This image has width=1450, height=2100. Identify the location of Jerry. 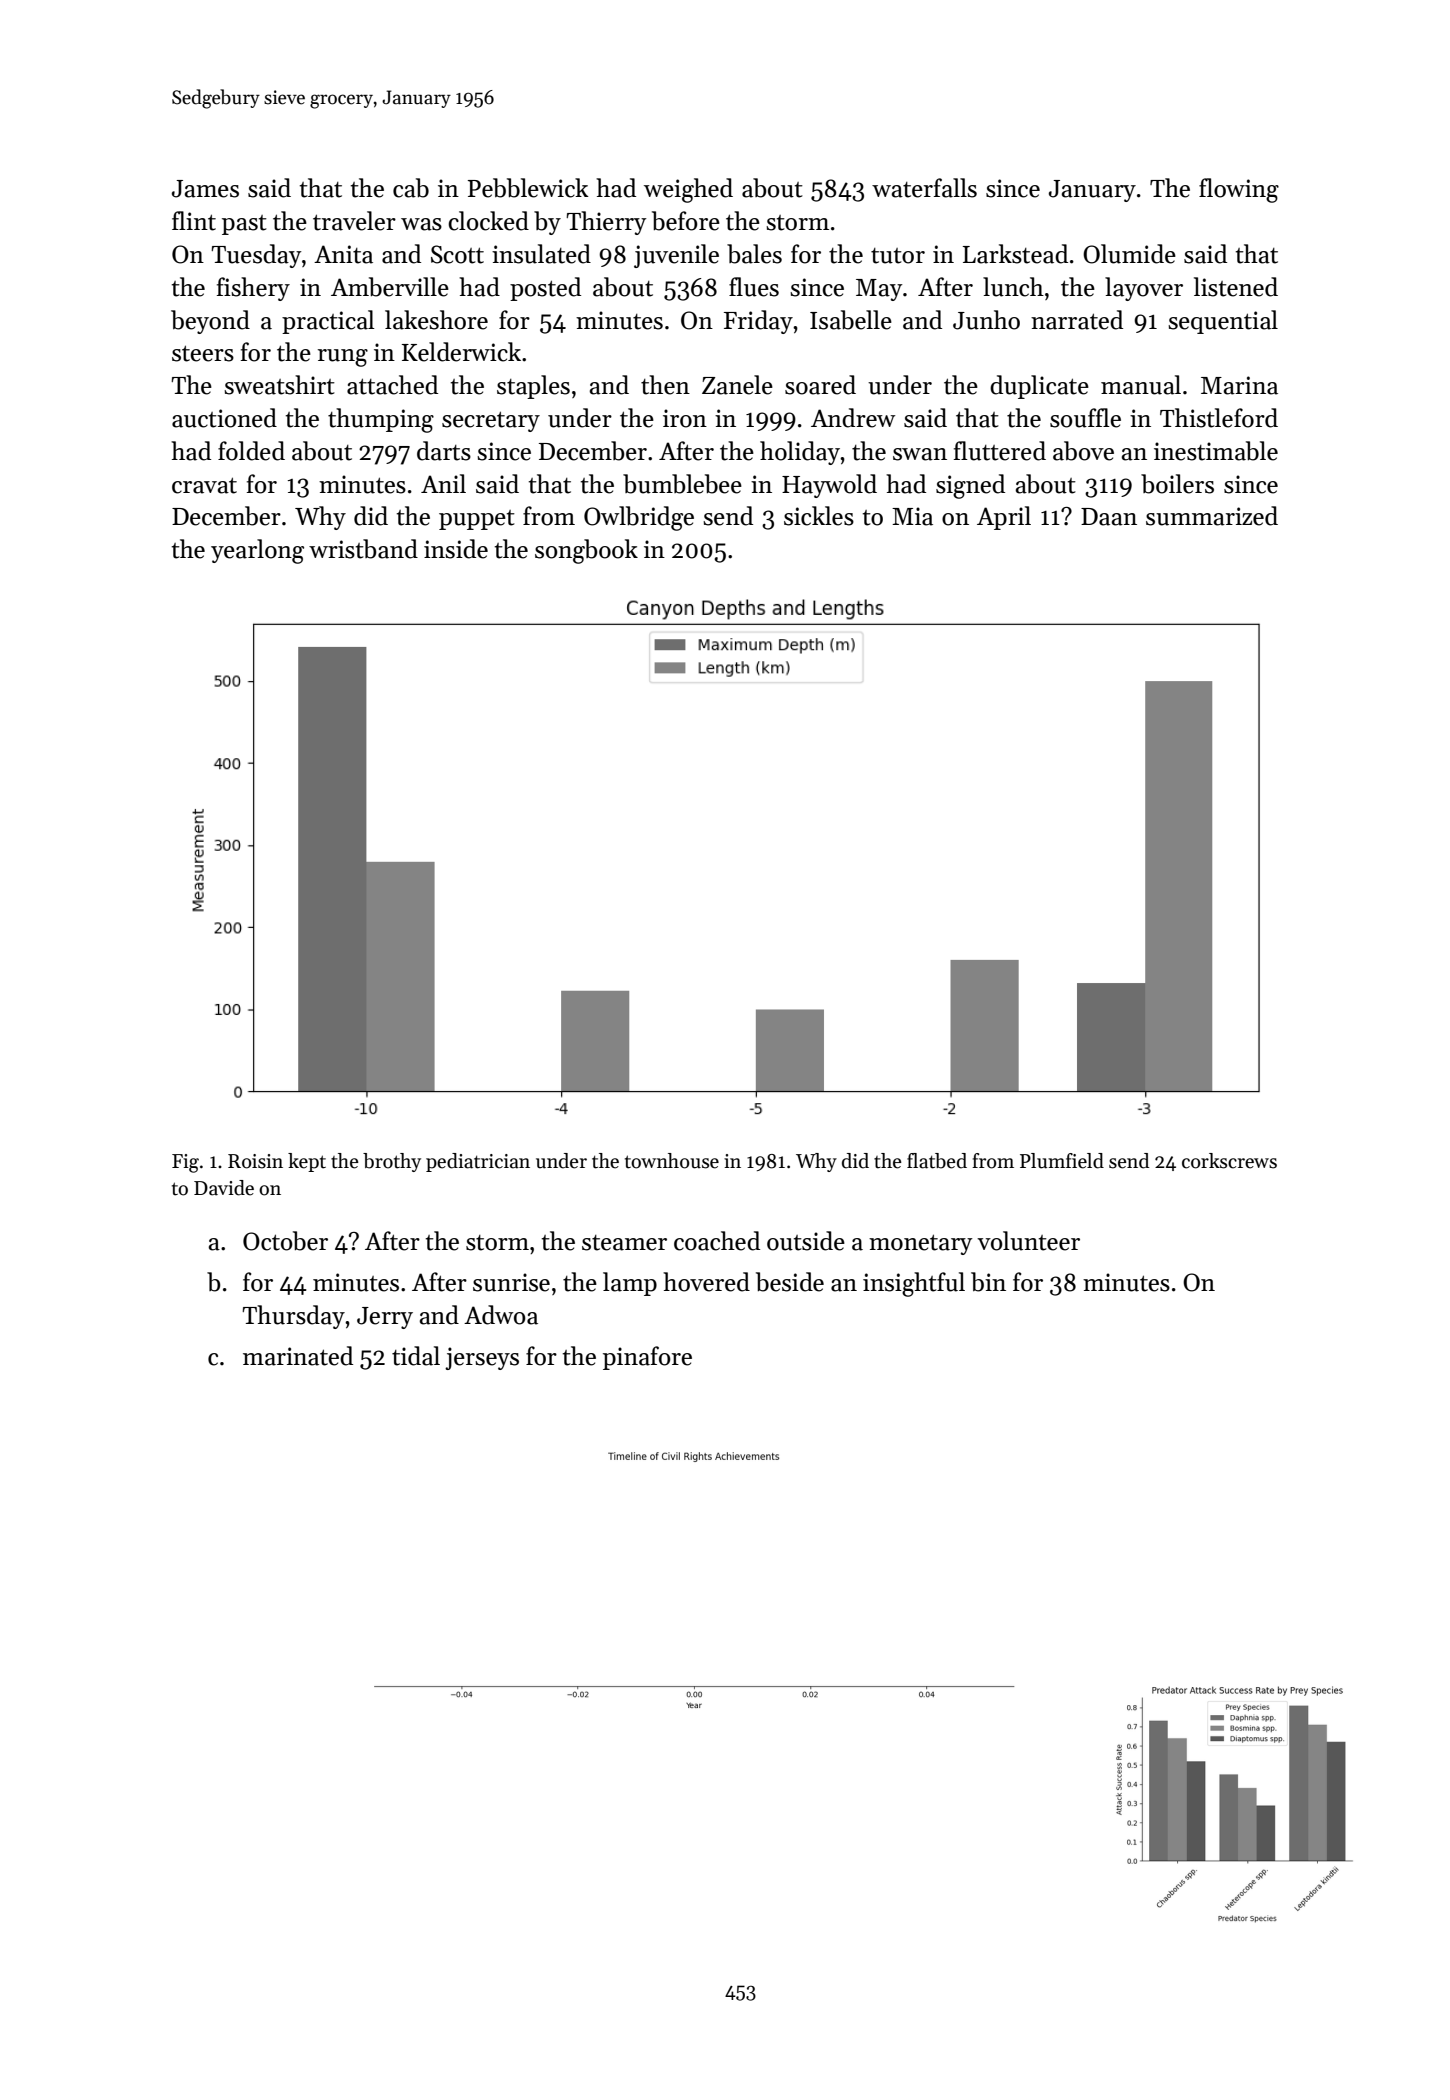
(385, 1318).
